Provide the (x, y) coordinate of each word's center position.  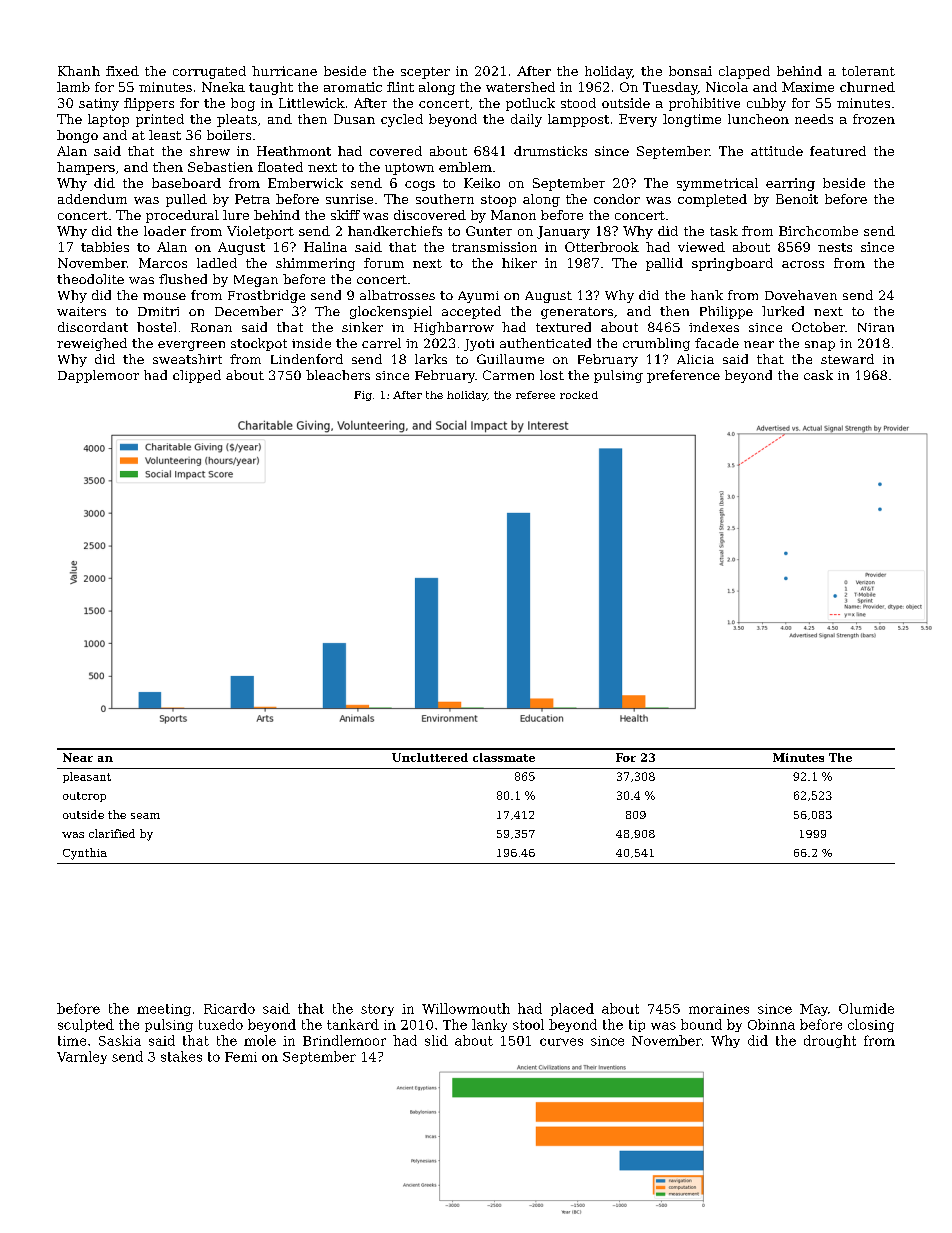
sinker (362, 327)
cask (818, 375)
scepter (425, 73)
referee (535, 395)
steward (847, 359)
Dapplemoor (98, 376)
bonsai (690, 71)
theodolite (90, 279)
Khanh (79, 71)
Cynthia (85, 854)
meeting (164, 1010)
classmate (504, 757)
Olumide (866, 1008)
